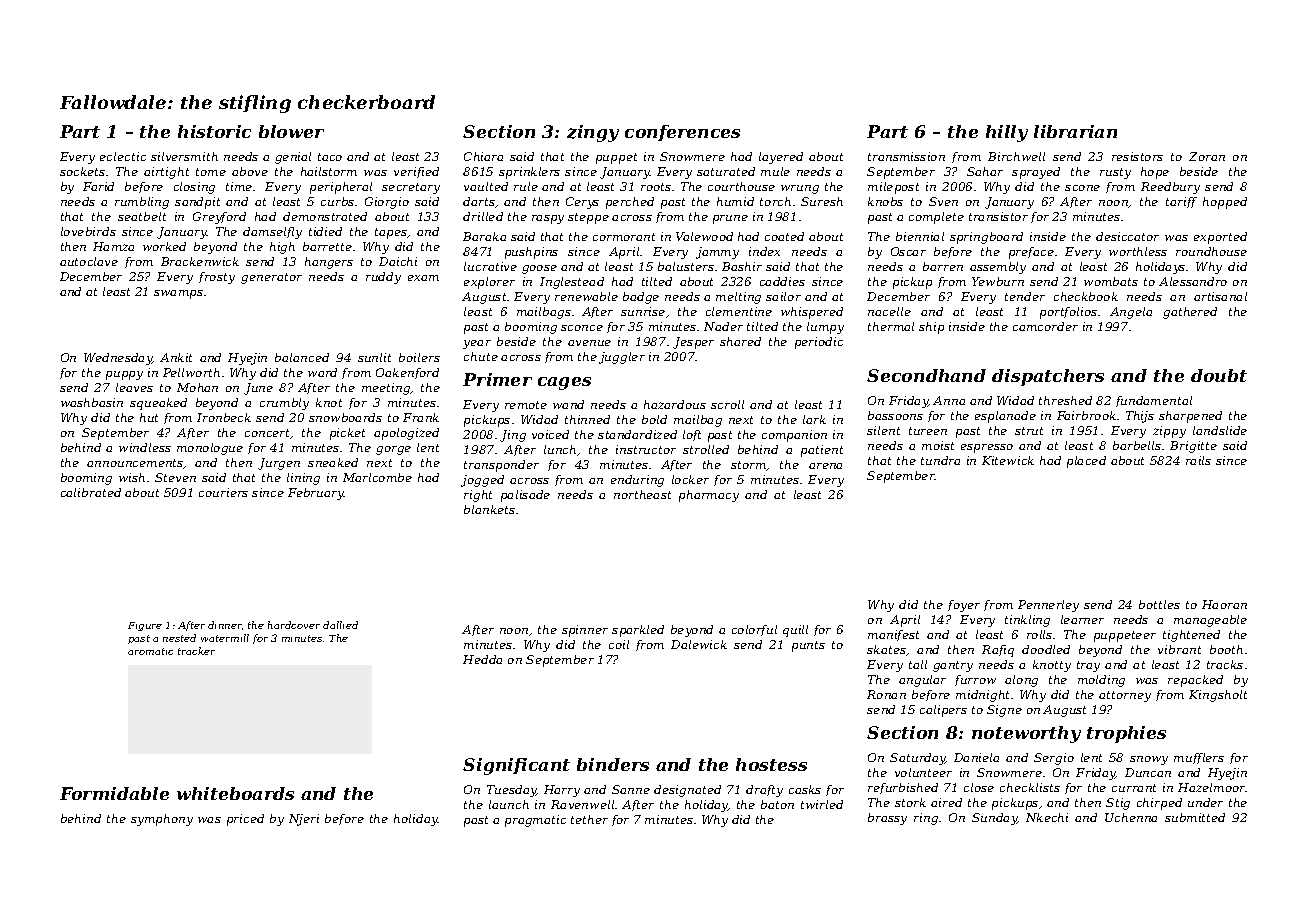  Describe the element at coordinates (214, 131) in the document. I see `historic` at that location.
